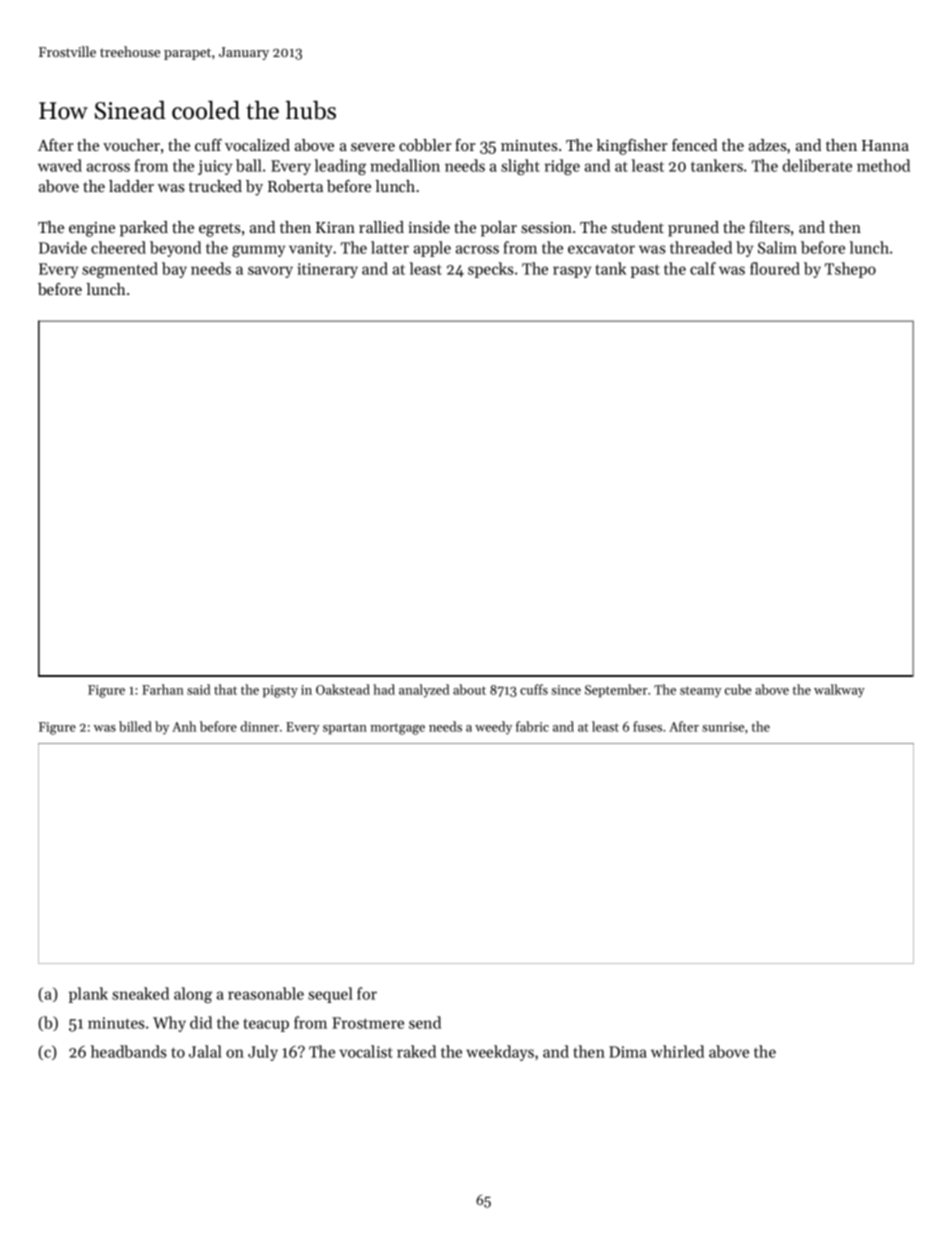 This image has width=952, height=1233. What do you see at coordinates (694, 145) in the image?
I see `fenced` at bounding box center [694, 145].
